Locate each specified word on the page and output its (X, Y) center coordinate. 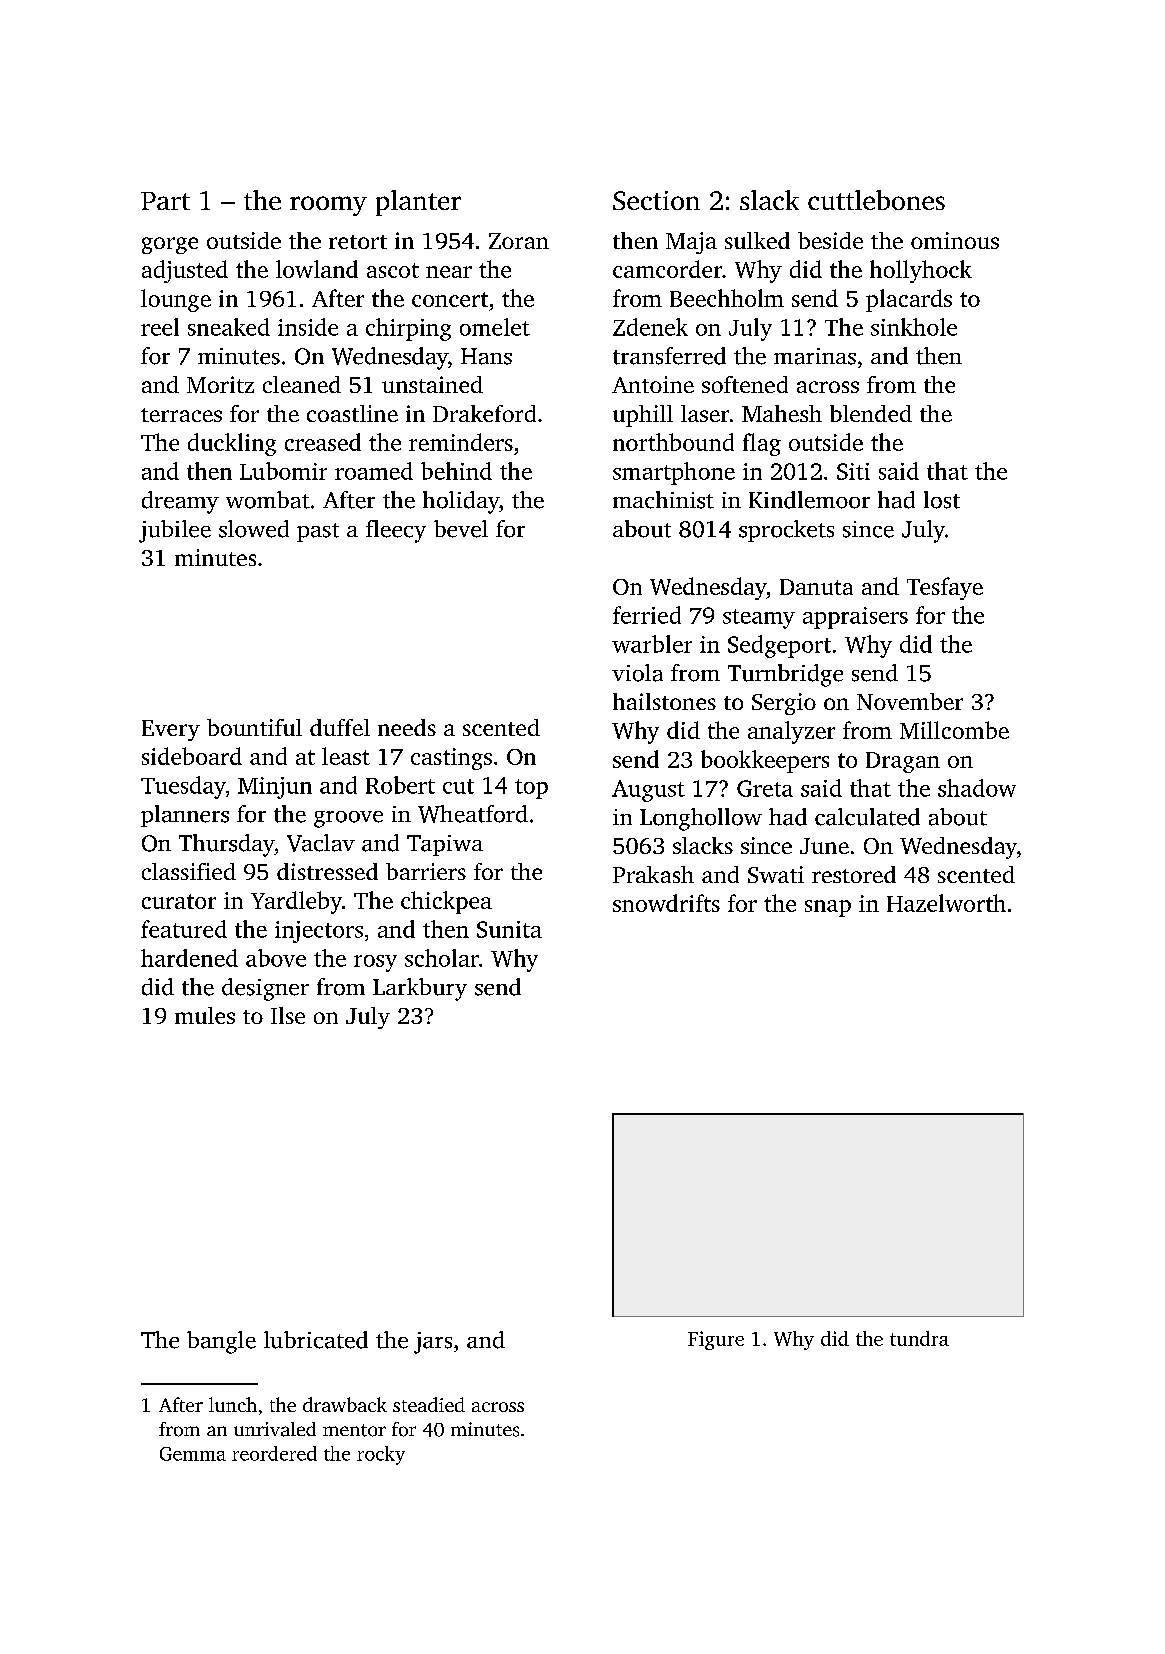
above (276, 958)
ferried (647, 615)
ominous (955, 240)
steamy (759, 619)
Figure (716, 1340)
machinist (663, 500)
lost (942, 500)
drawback (345, 1404)
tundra (919, 1338)
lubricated (316, 1340)
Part (165, 201)
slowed (254, 529)
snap (828, 908)
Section (656, 200)
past (318, 532)
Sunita (509, 929)
